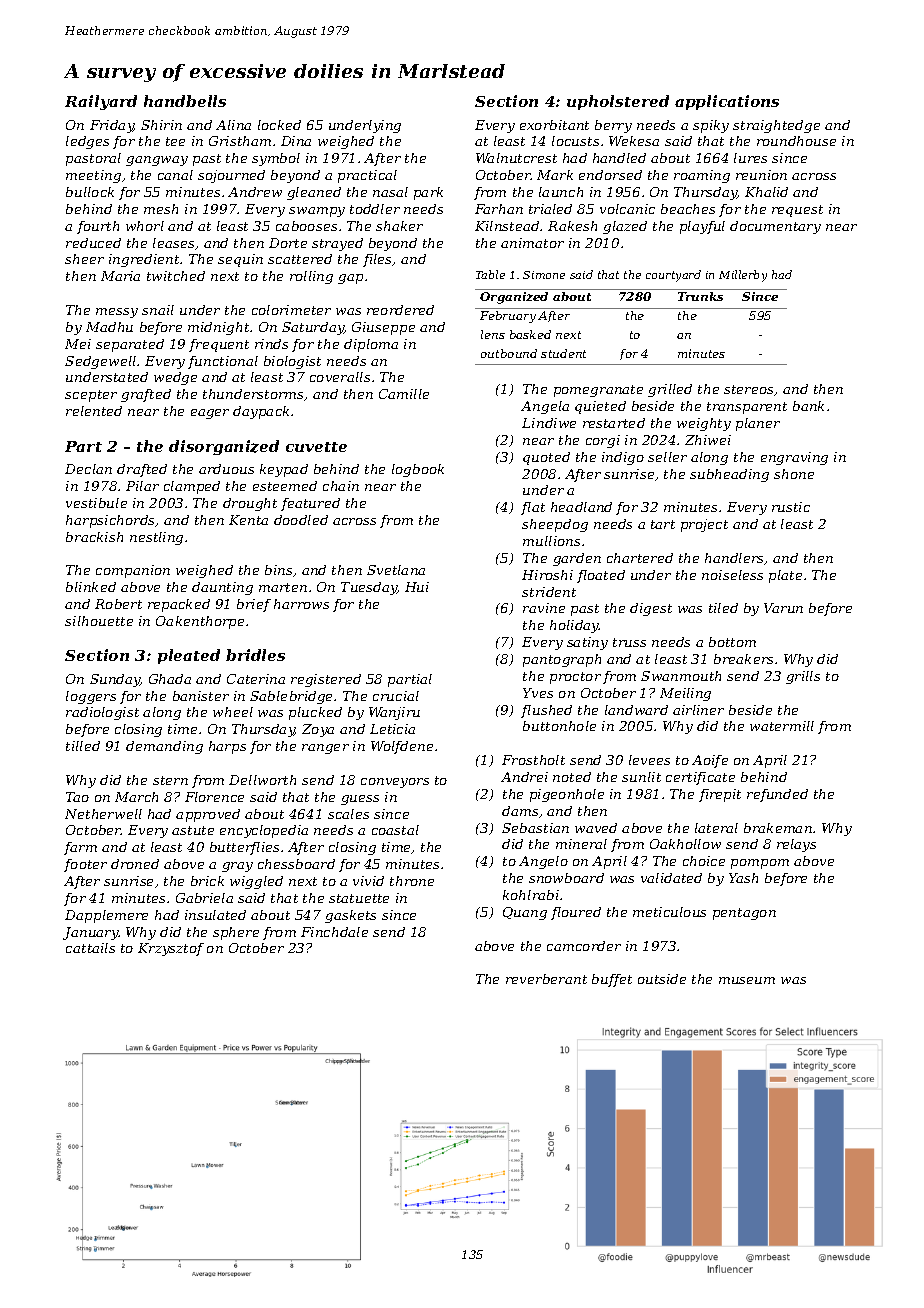  Describe the element at coordinates (240, 141) in the document. I see `Gristham` at that location.
